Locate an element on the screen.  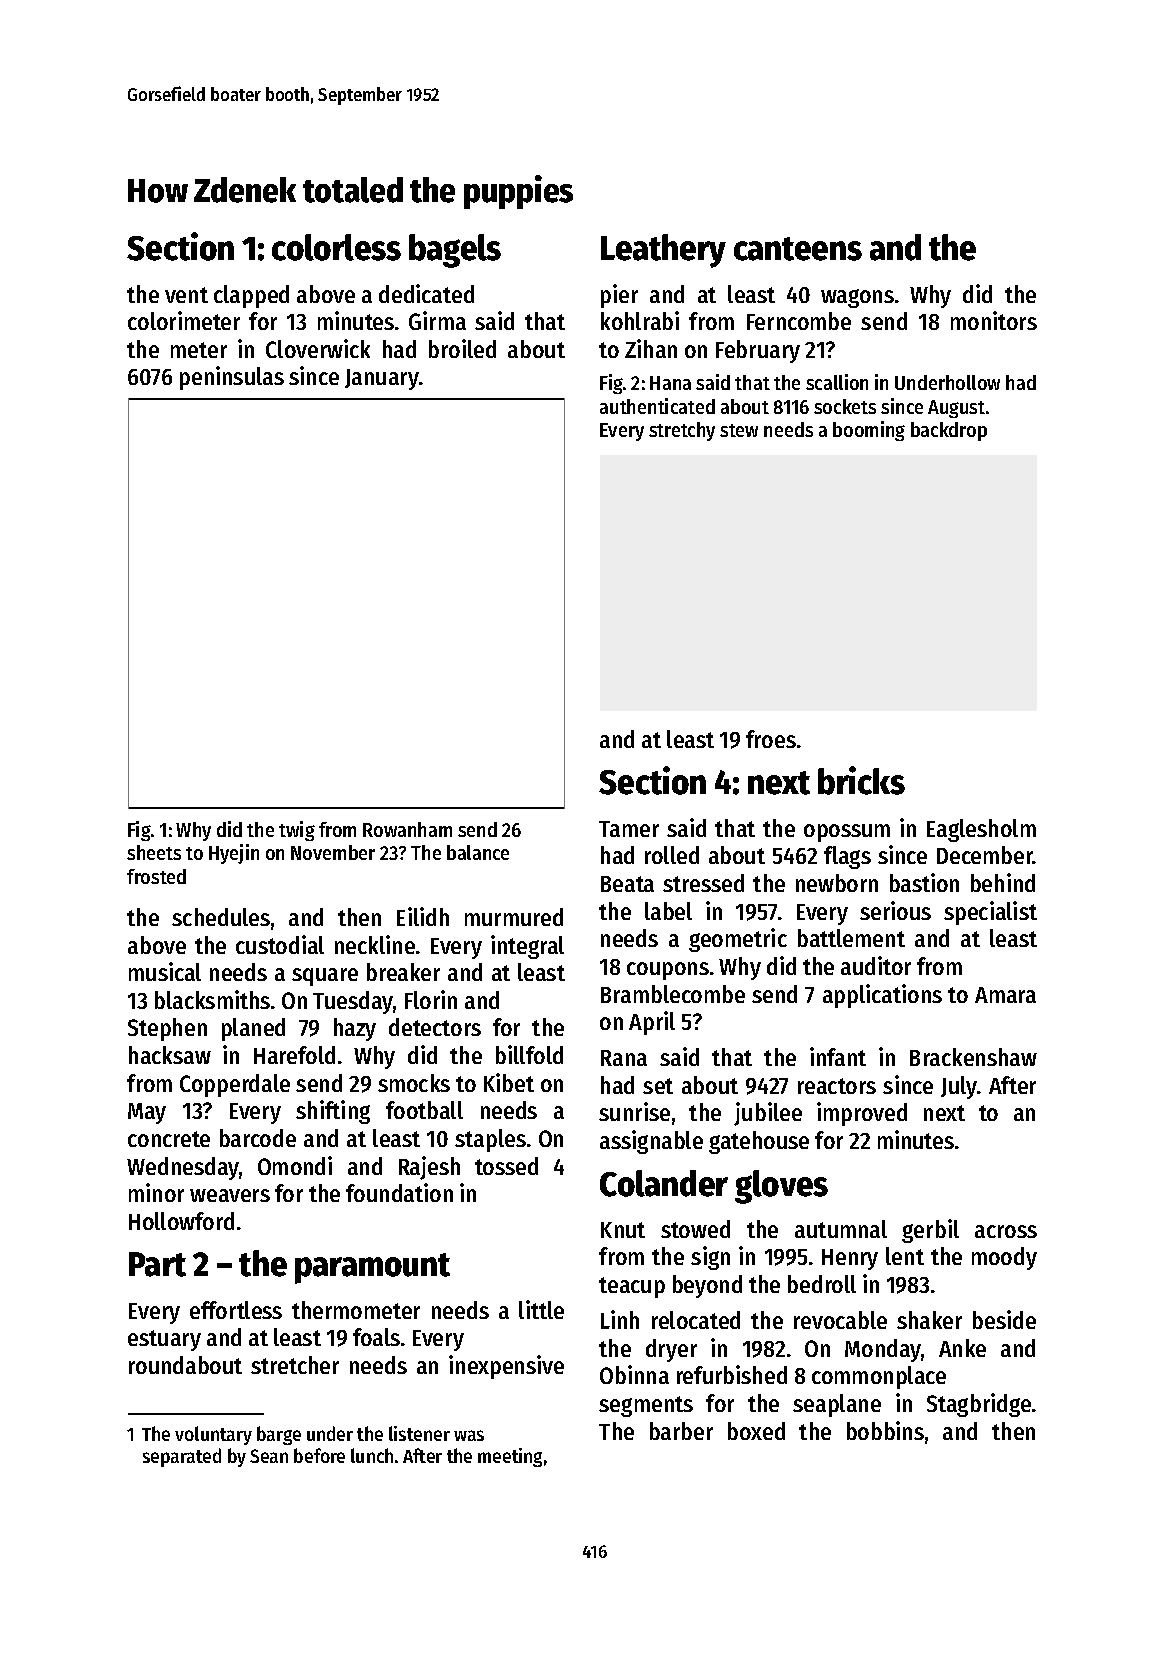
smocks is located at coordinates (414, 1083).
